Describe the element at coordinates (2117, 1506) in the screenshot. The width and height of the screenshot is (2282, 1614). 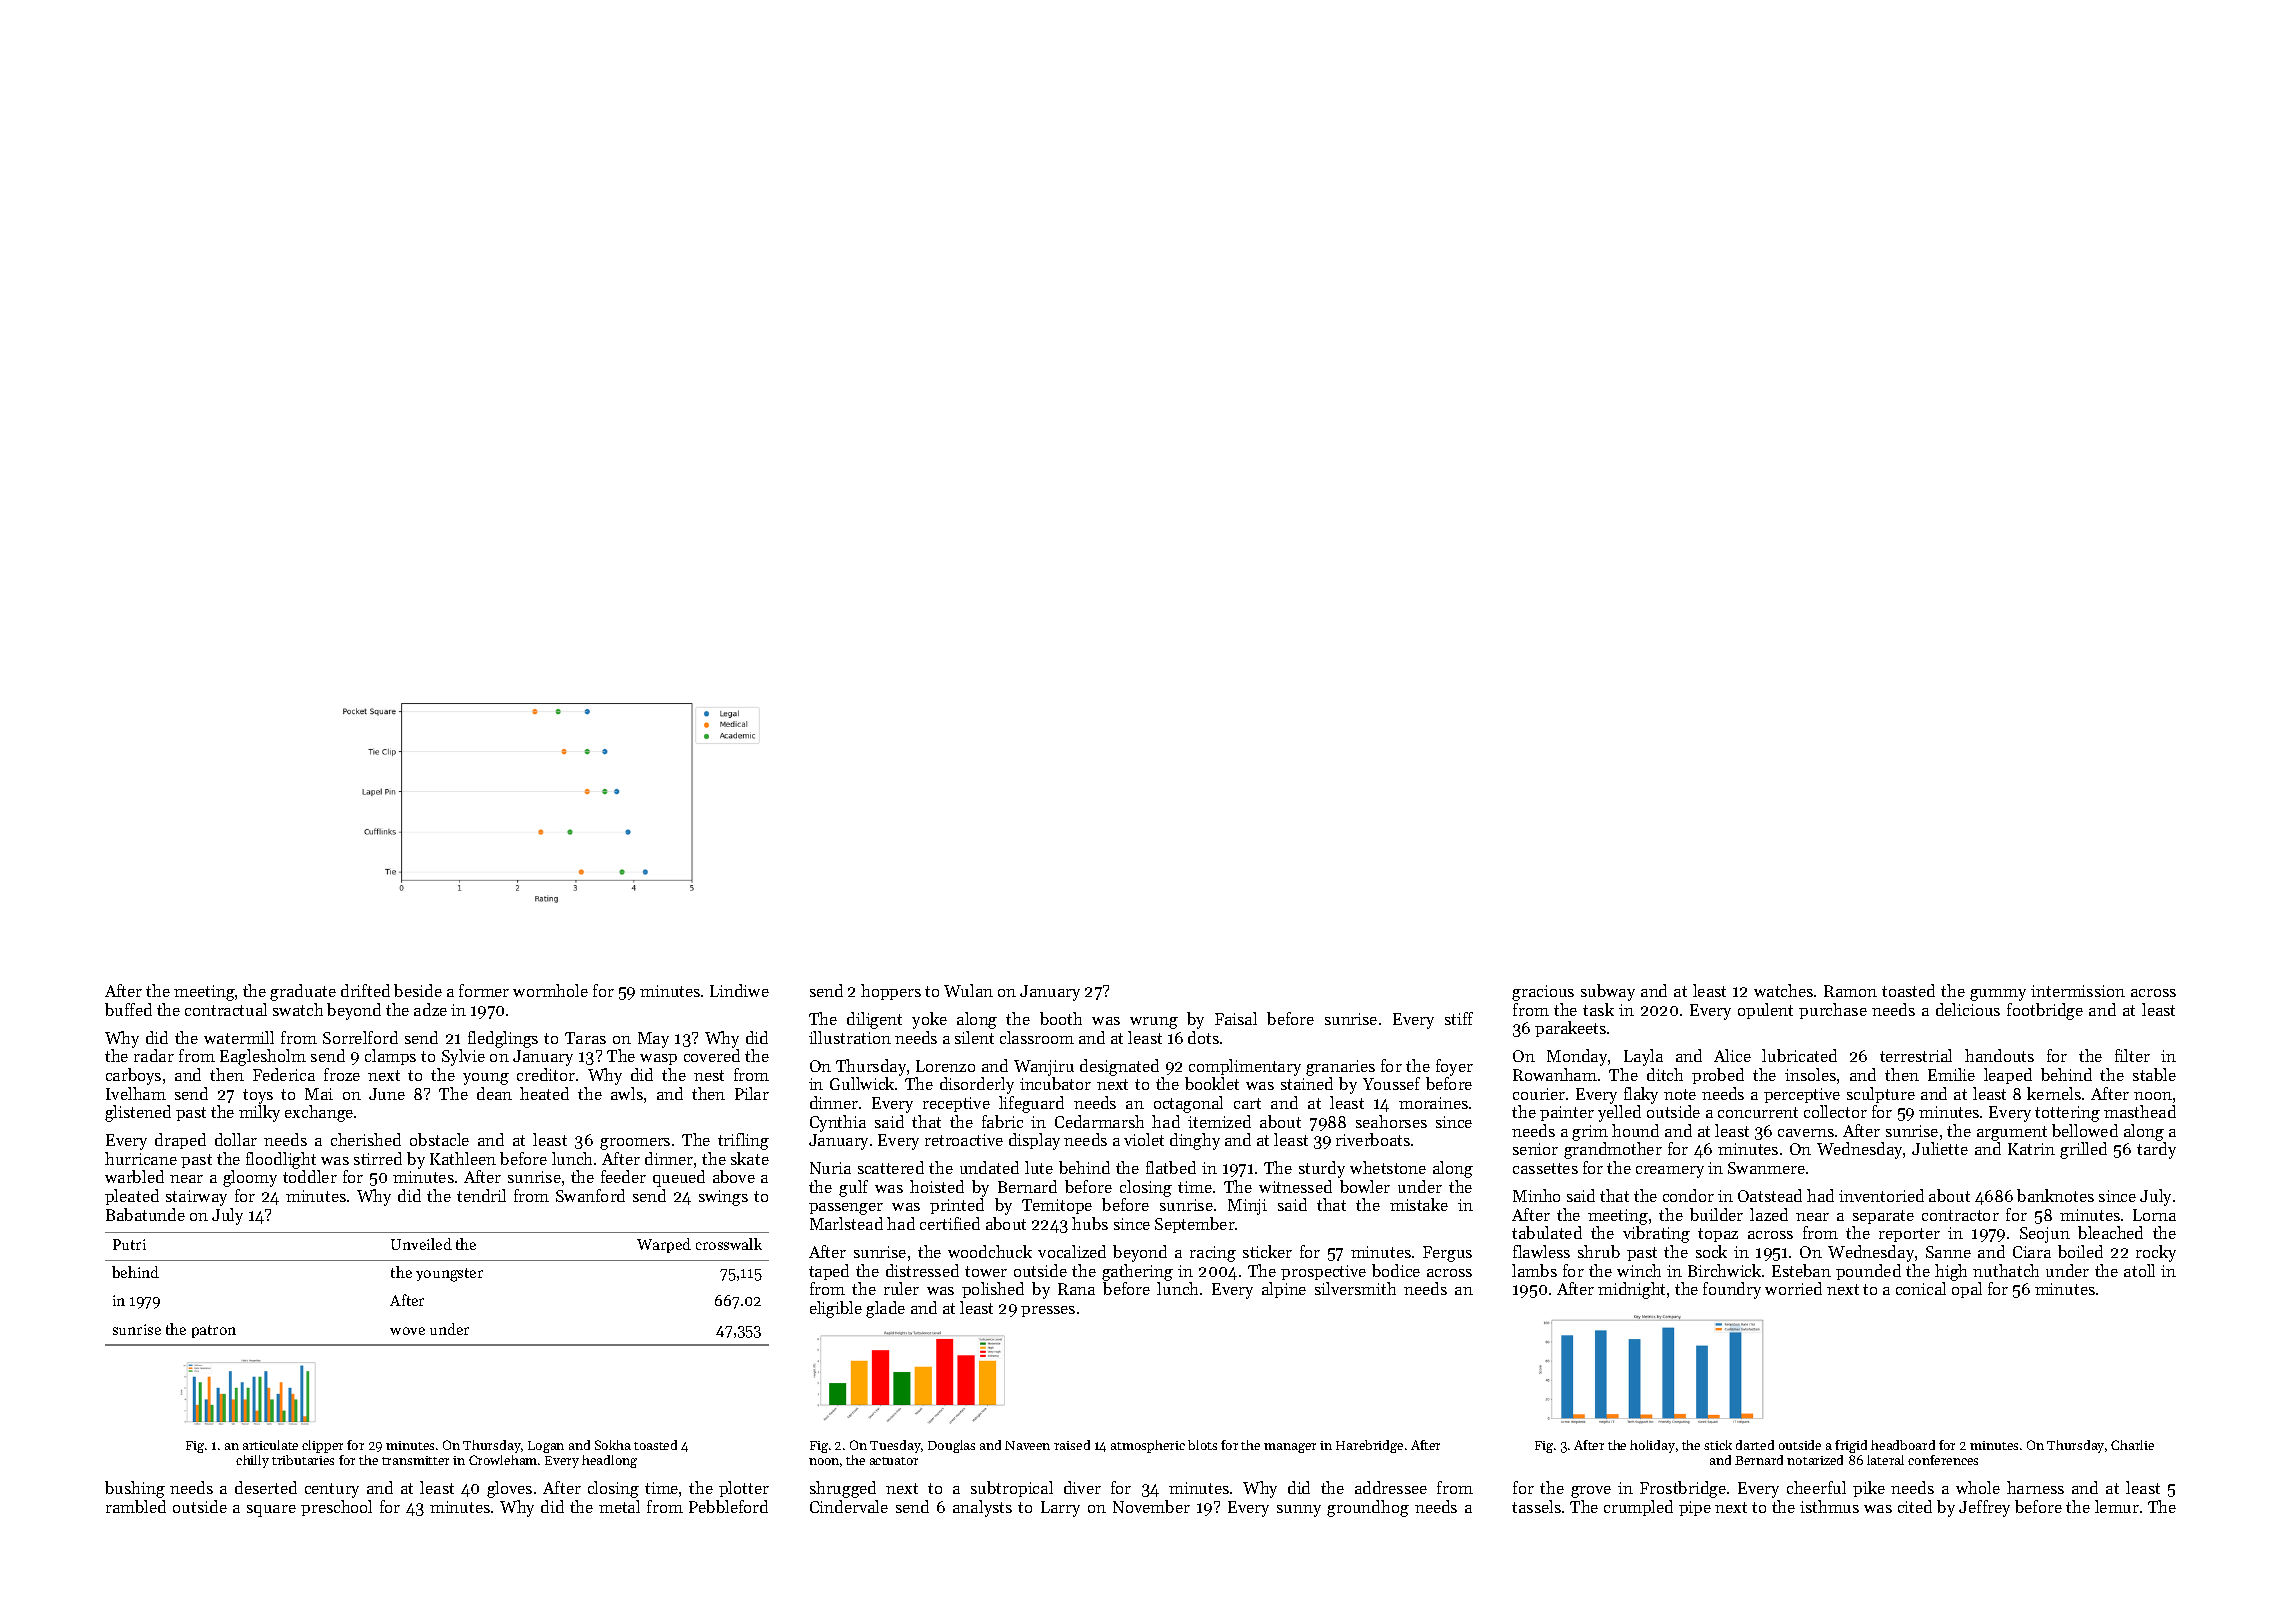
I see `lemur` at that location.
